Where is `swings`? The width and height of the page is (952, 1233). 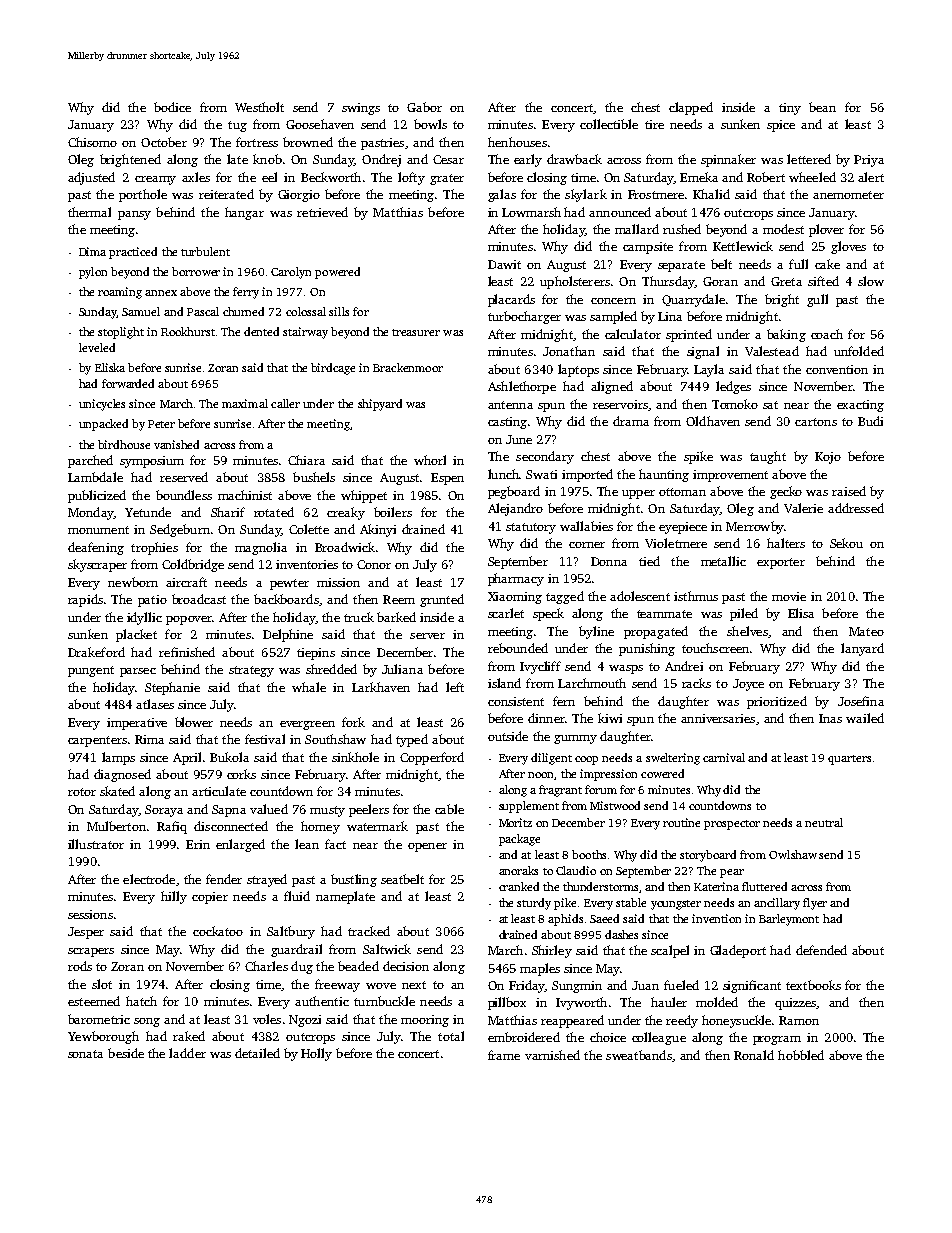 swings is located at coordinates (361, 109).
